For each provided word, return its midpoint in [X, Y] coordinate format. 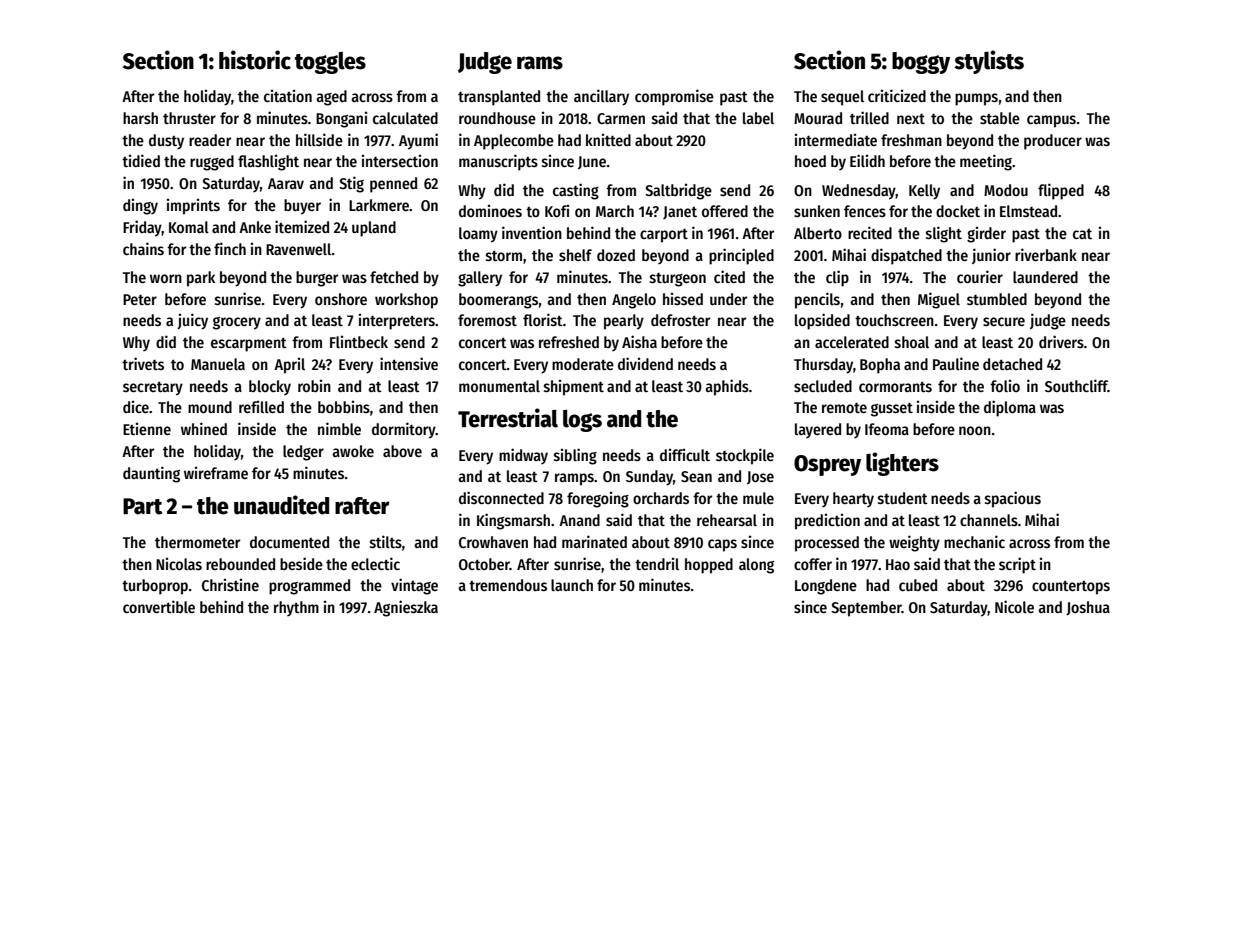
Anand [579, 520]
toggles [330, 63]
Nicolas [179, 564]
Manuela [218, 364]
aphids [727, 387]
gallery [480, 279]
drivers [1061, 341]
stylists [989, 62]
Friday [142, 228]
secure [1004, 321]
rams [540, 63]
